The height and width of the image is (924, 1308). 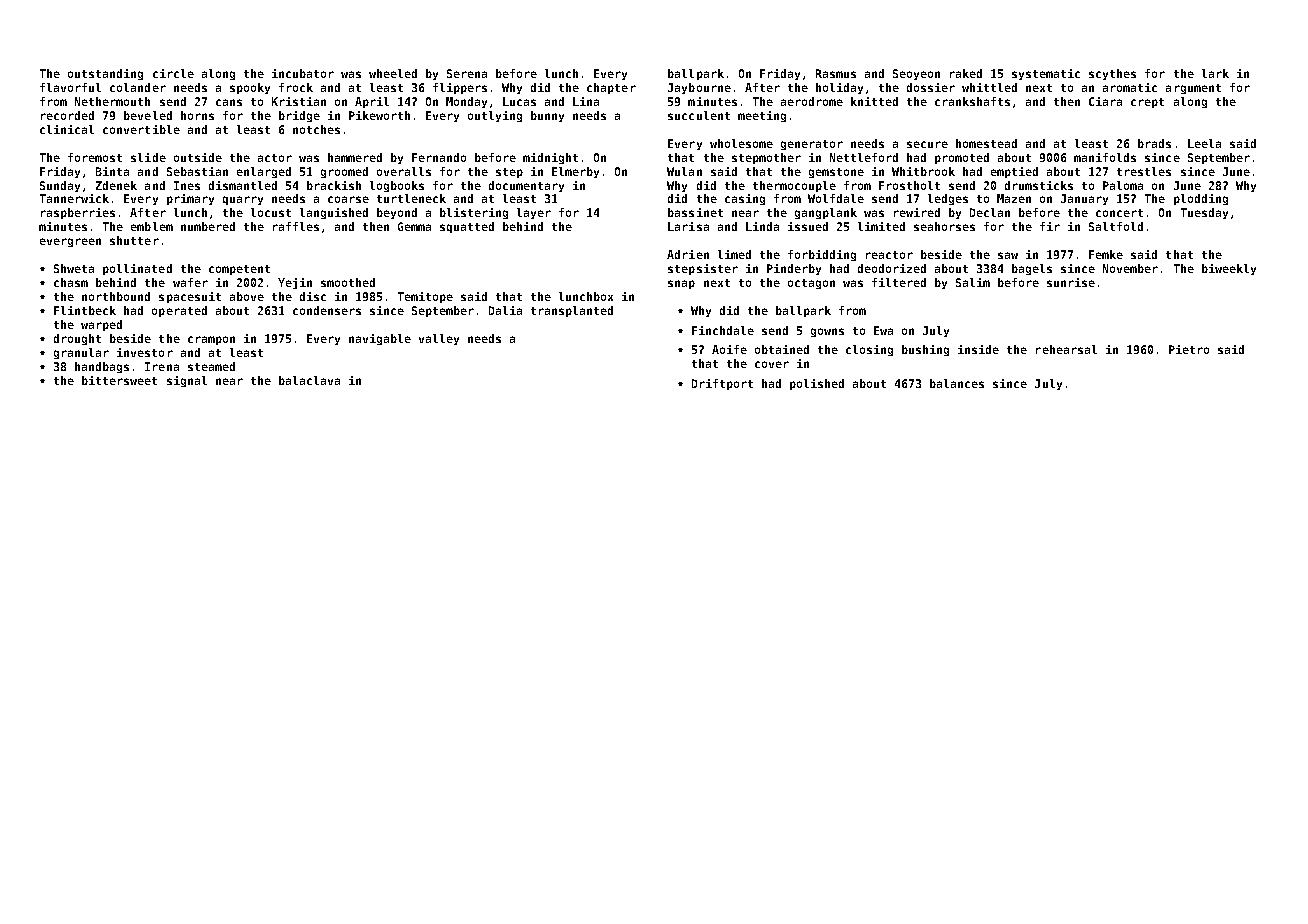 I want to click on chasm, so click(x=71, y=282).
